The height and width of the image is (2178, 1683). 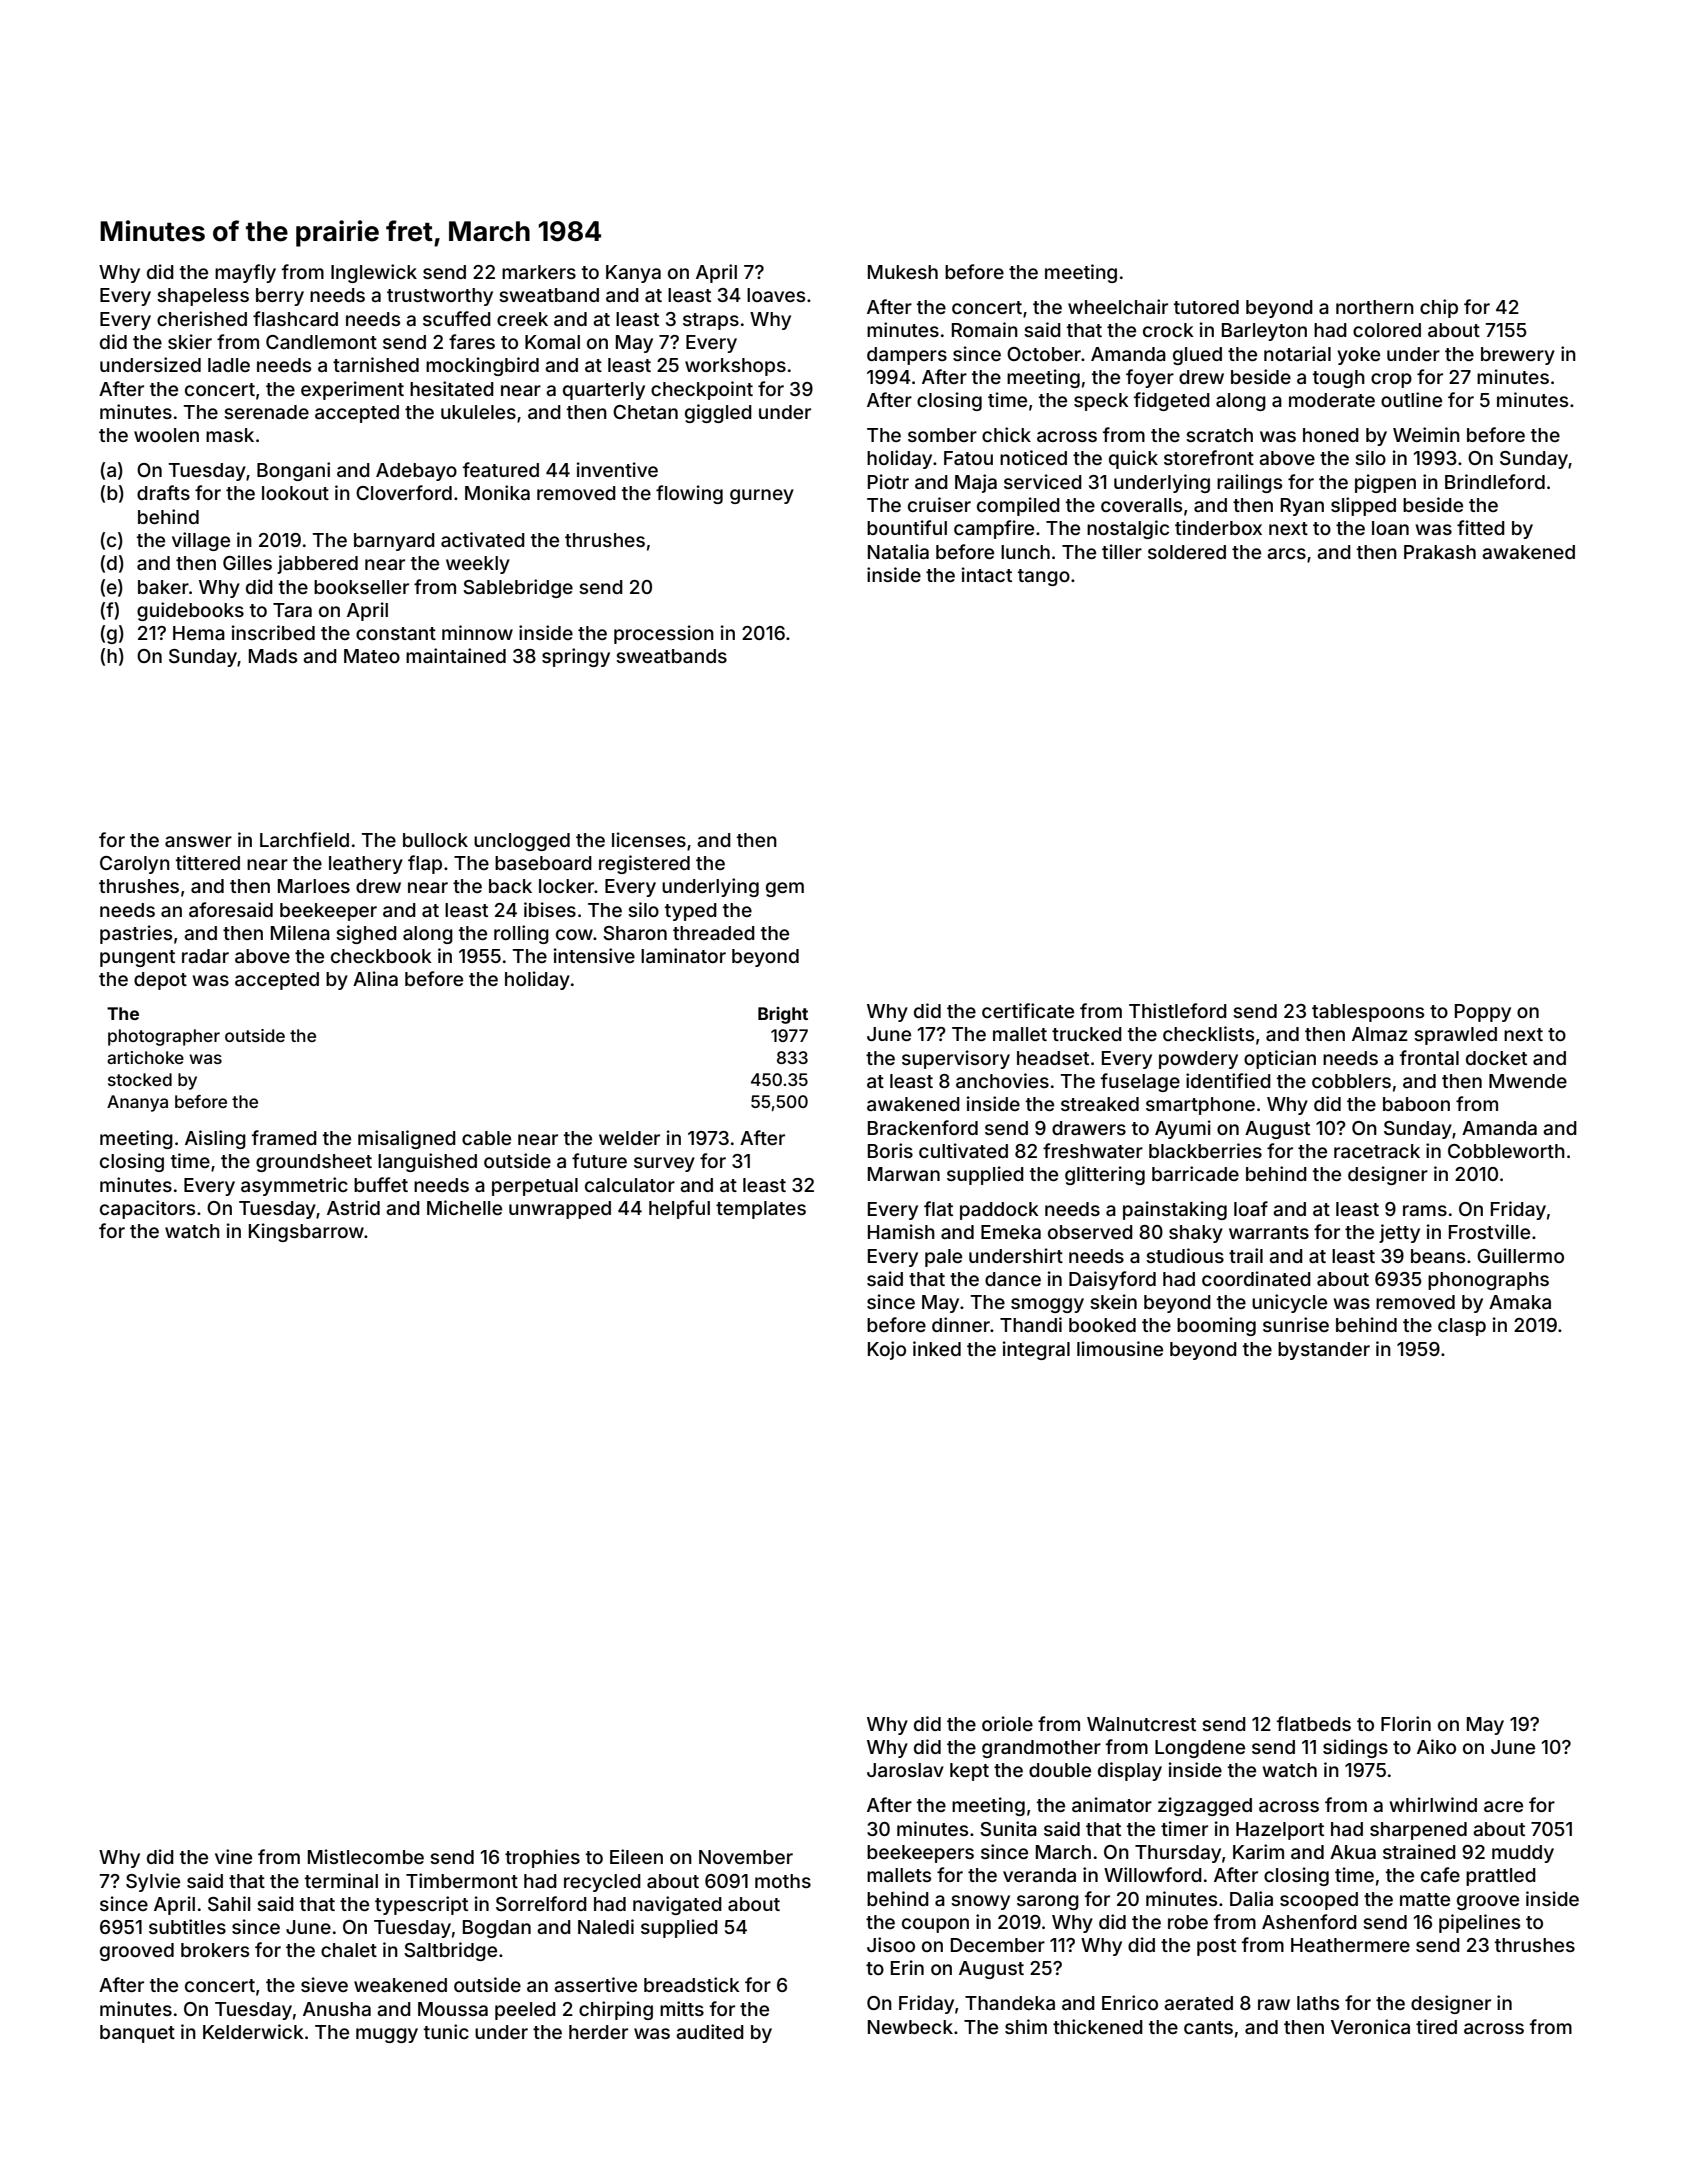 I want to click on Astrid, so click(x=353, y=1207).
